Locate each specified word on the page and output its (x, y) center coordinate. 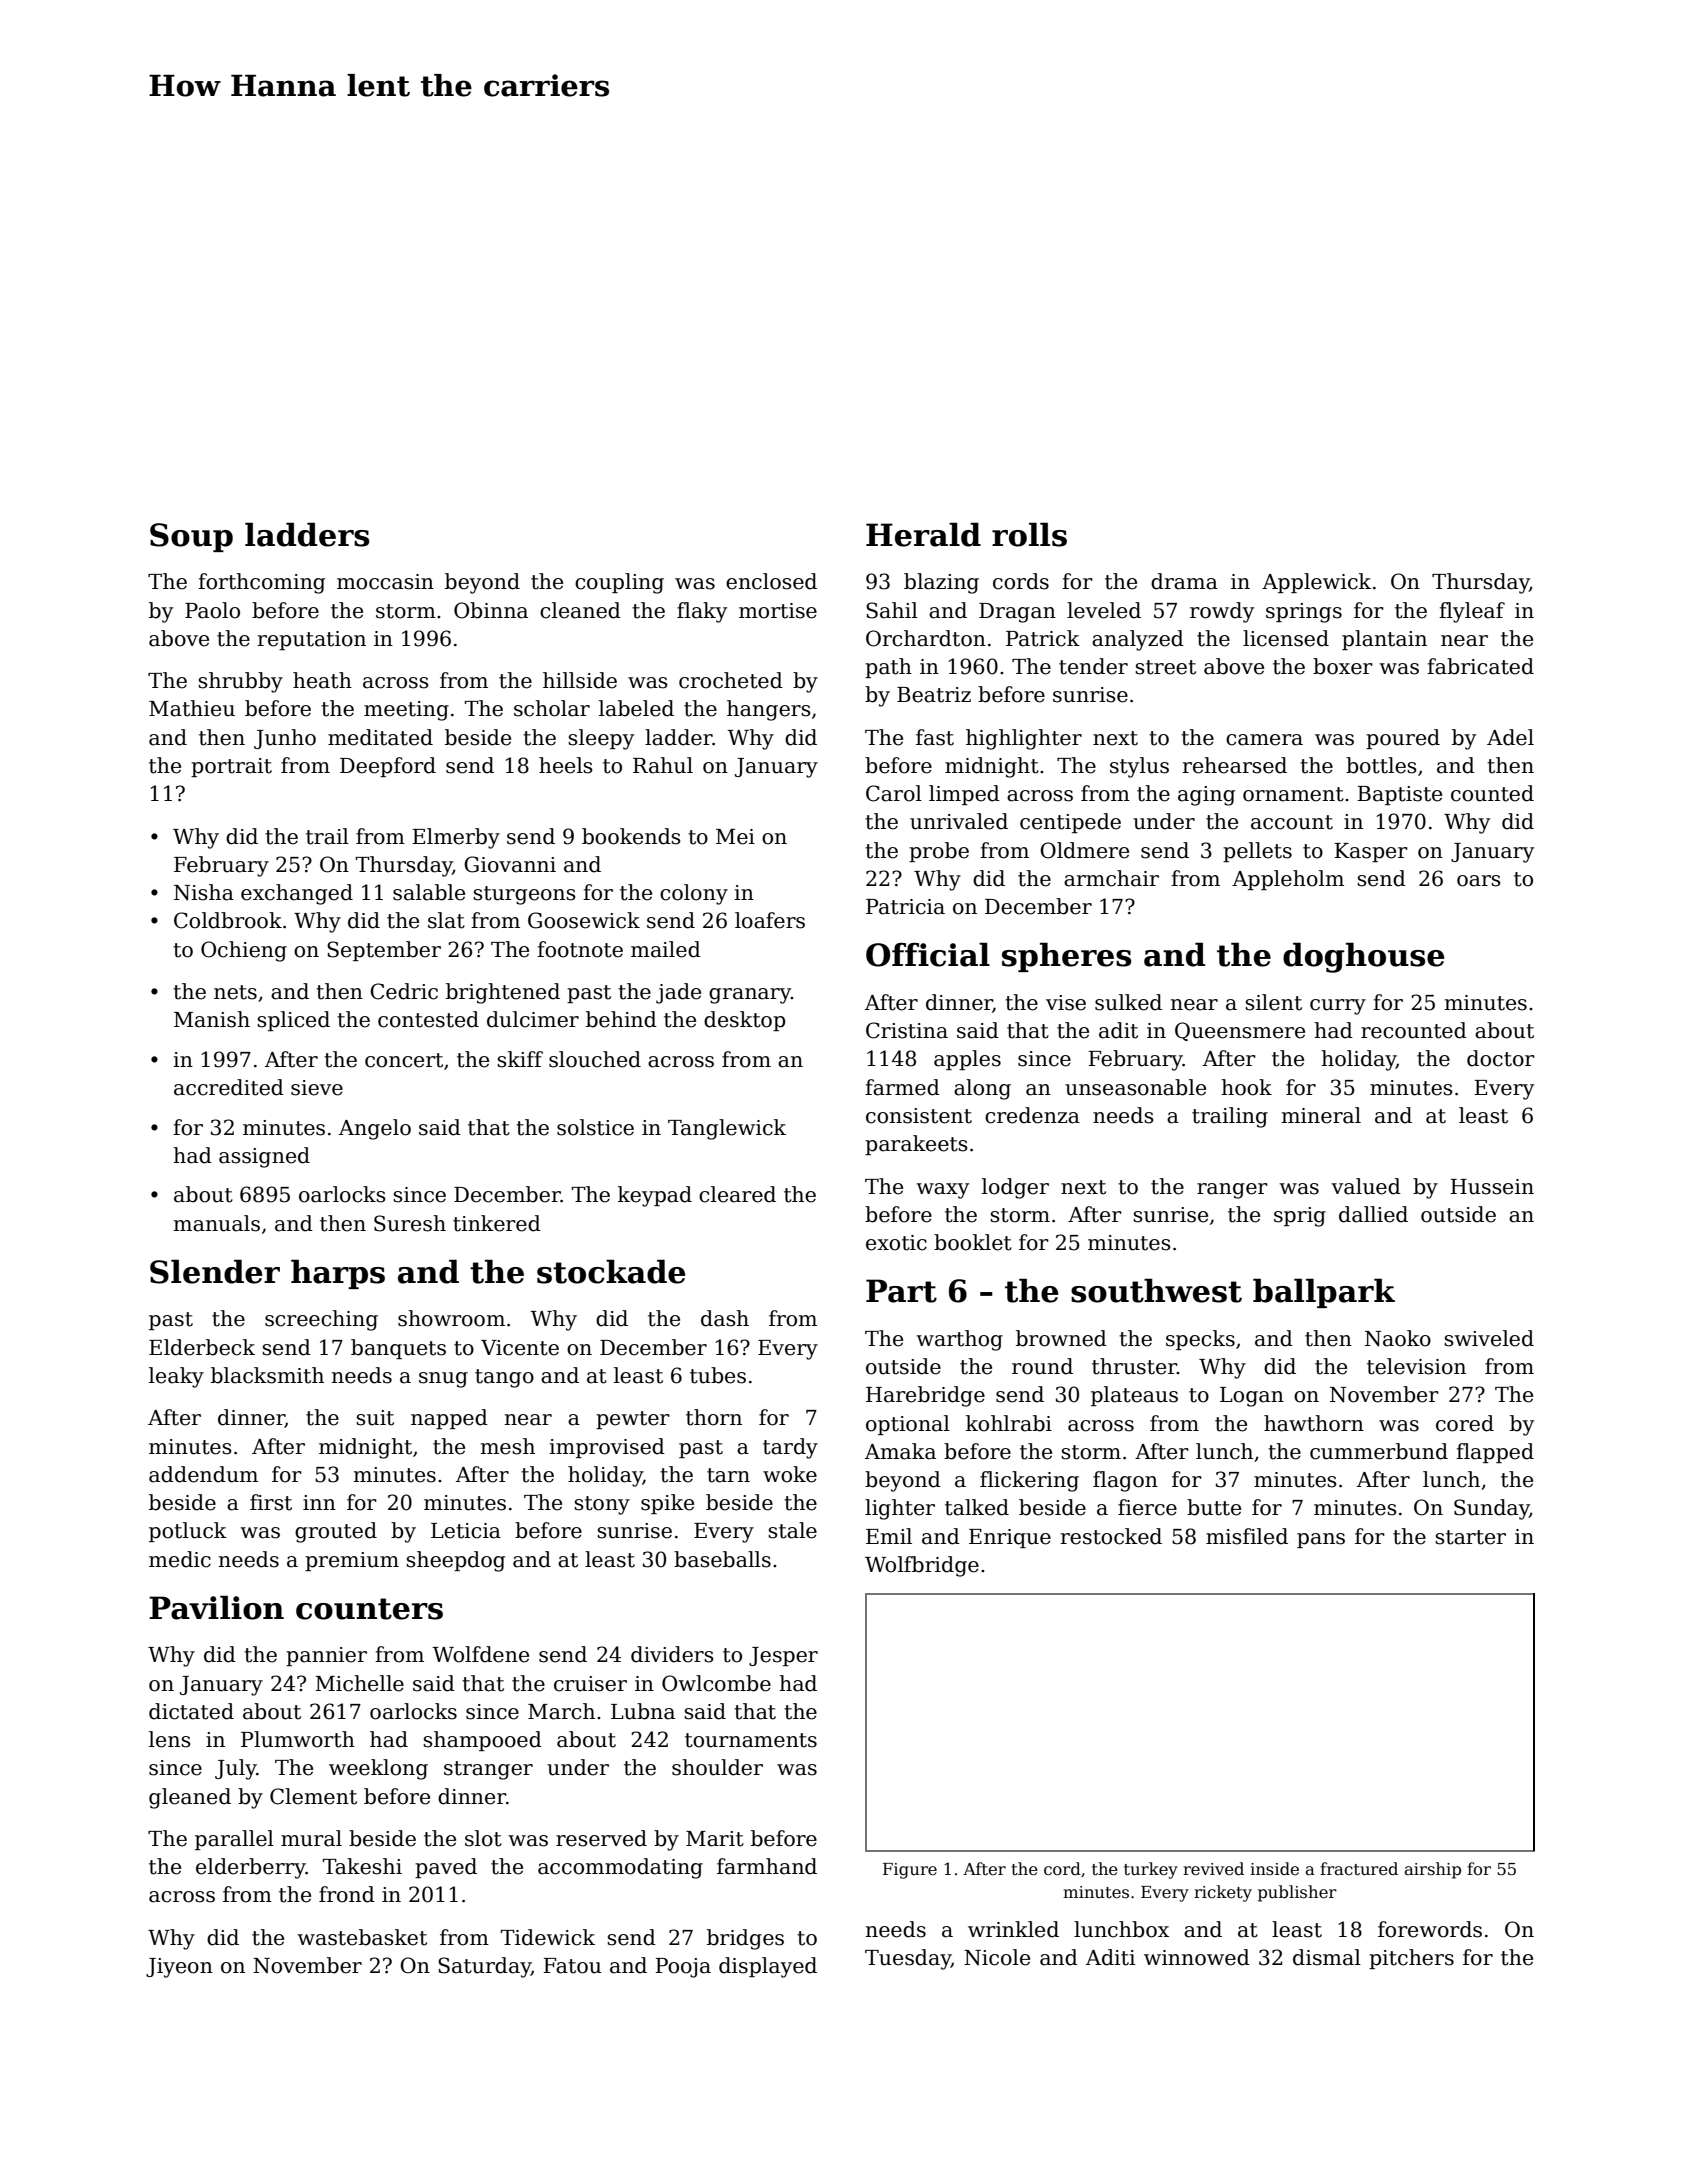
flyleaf (1472, 612)
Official (928, 954)
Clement (313, 1796)
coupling (619, 583)
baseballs (722, 1559)
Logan (1252, 1397)
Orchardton (926, 638)
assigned (264, 1157)
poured (1403, 739)
